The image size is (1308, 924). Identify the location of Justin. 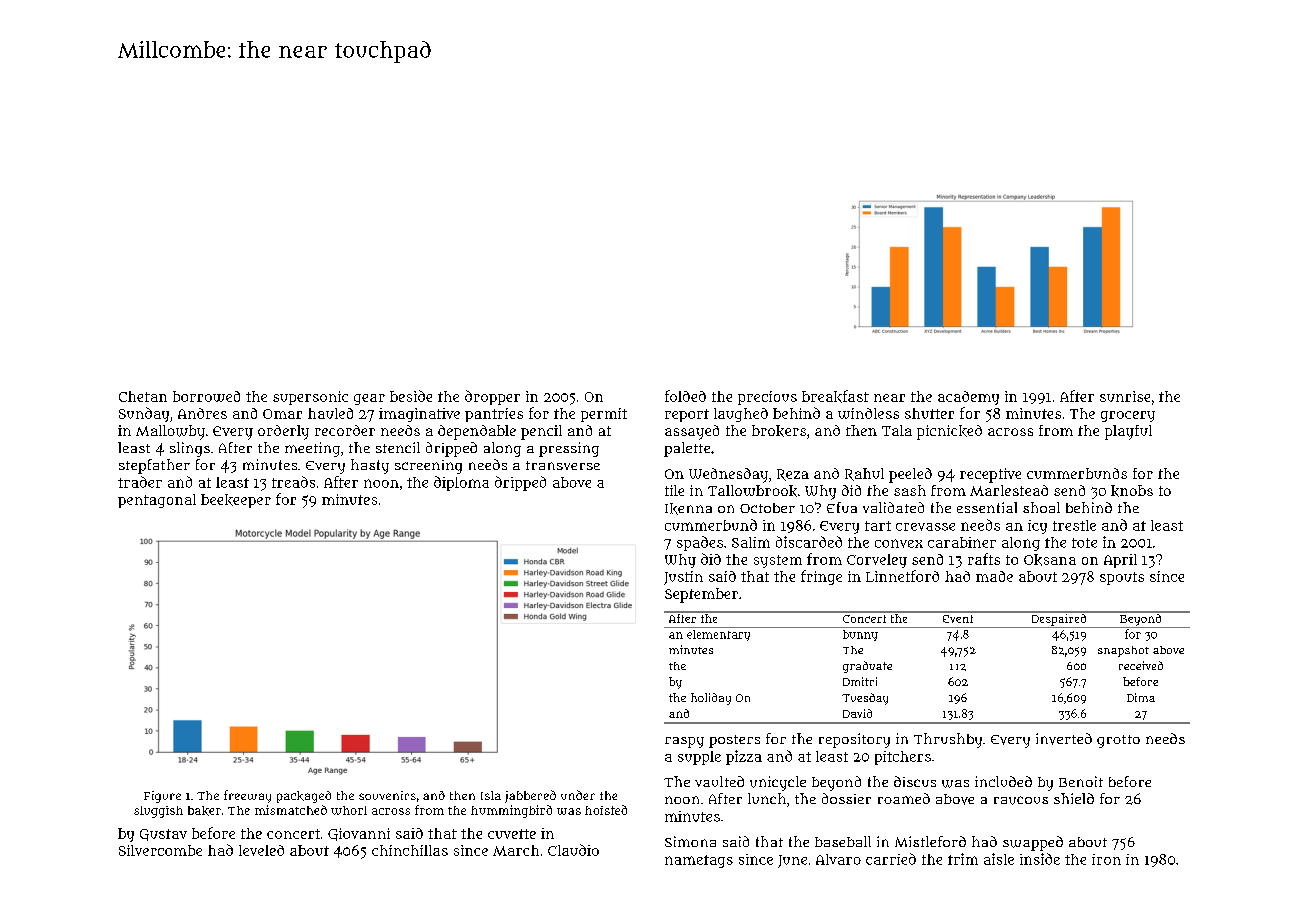
(683, 578).
